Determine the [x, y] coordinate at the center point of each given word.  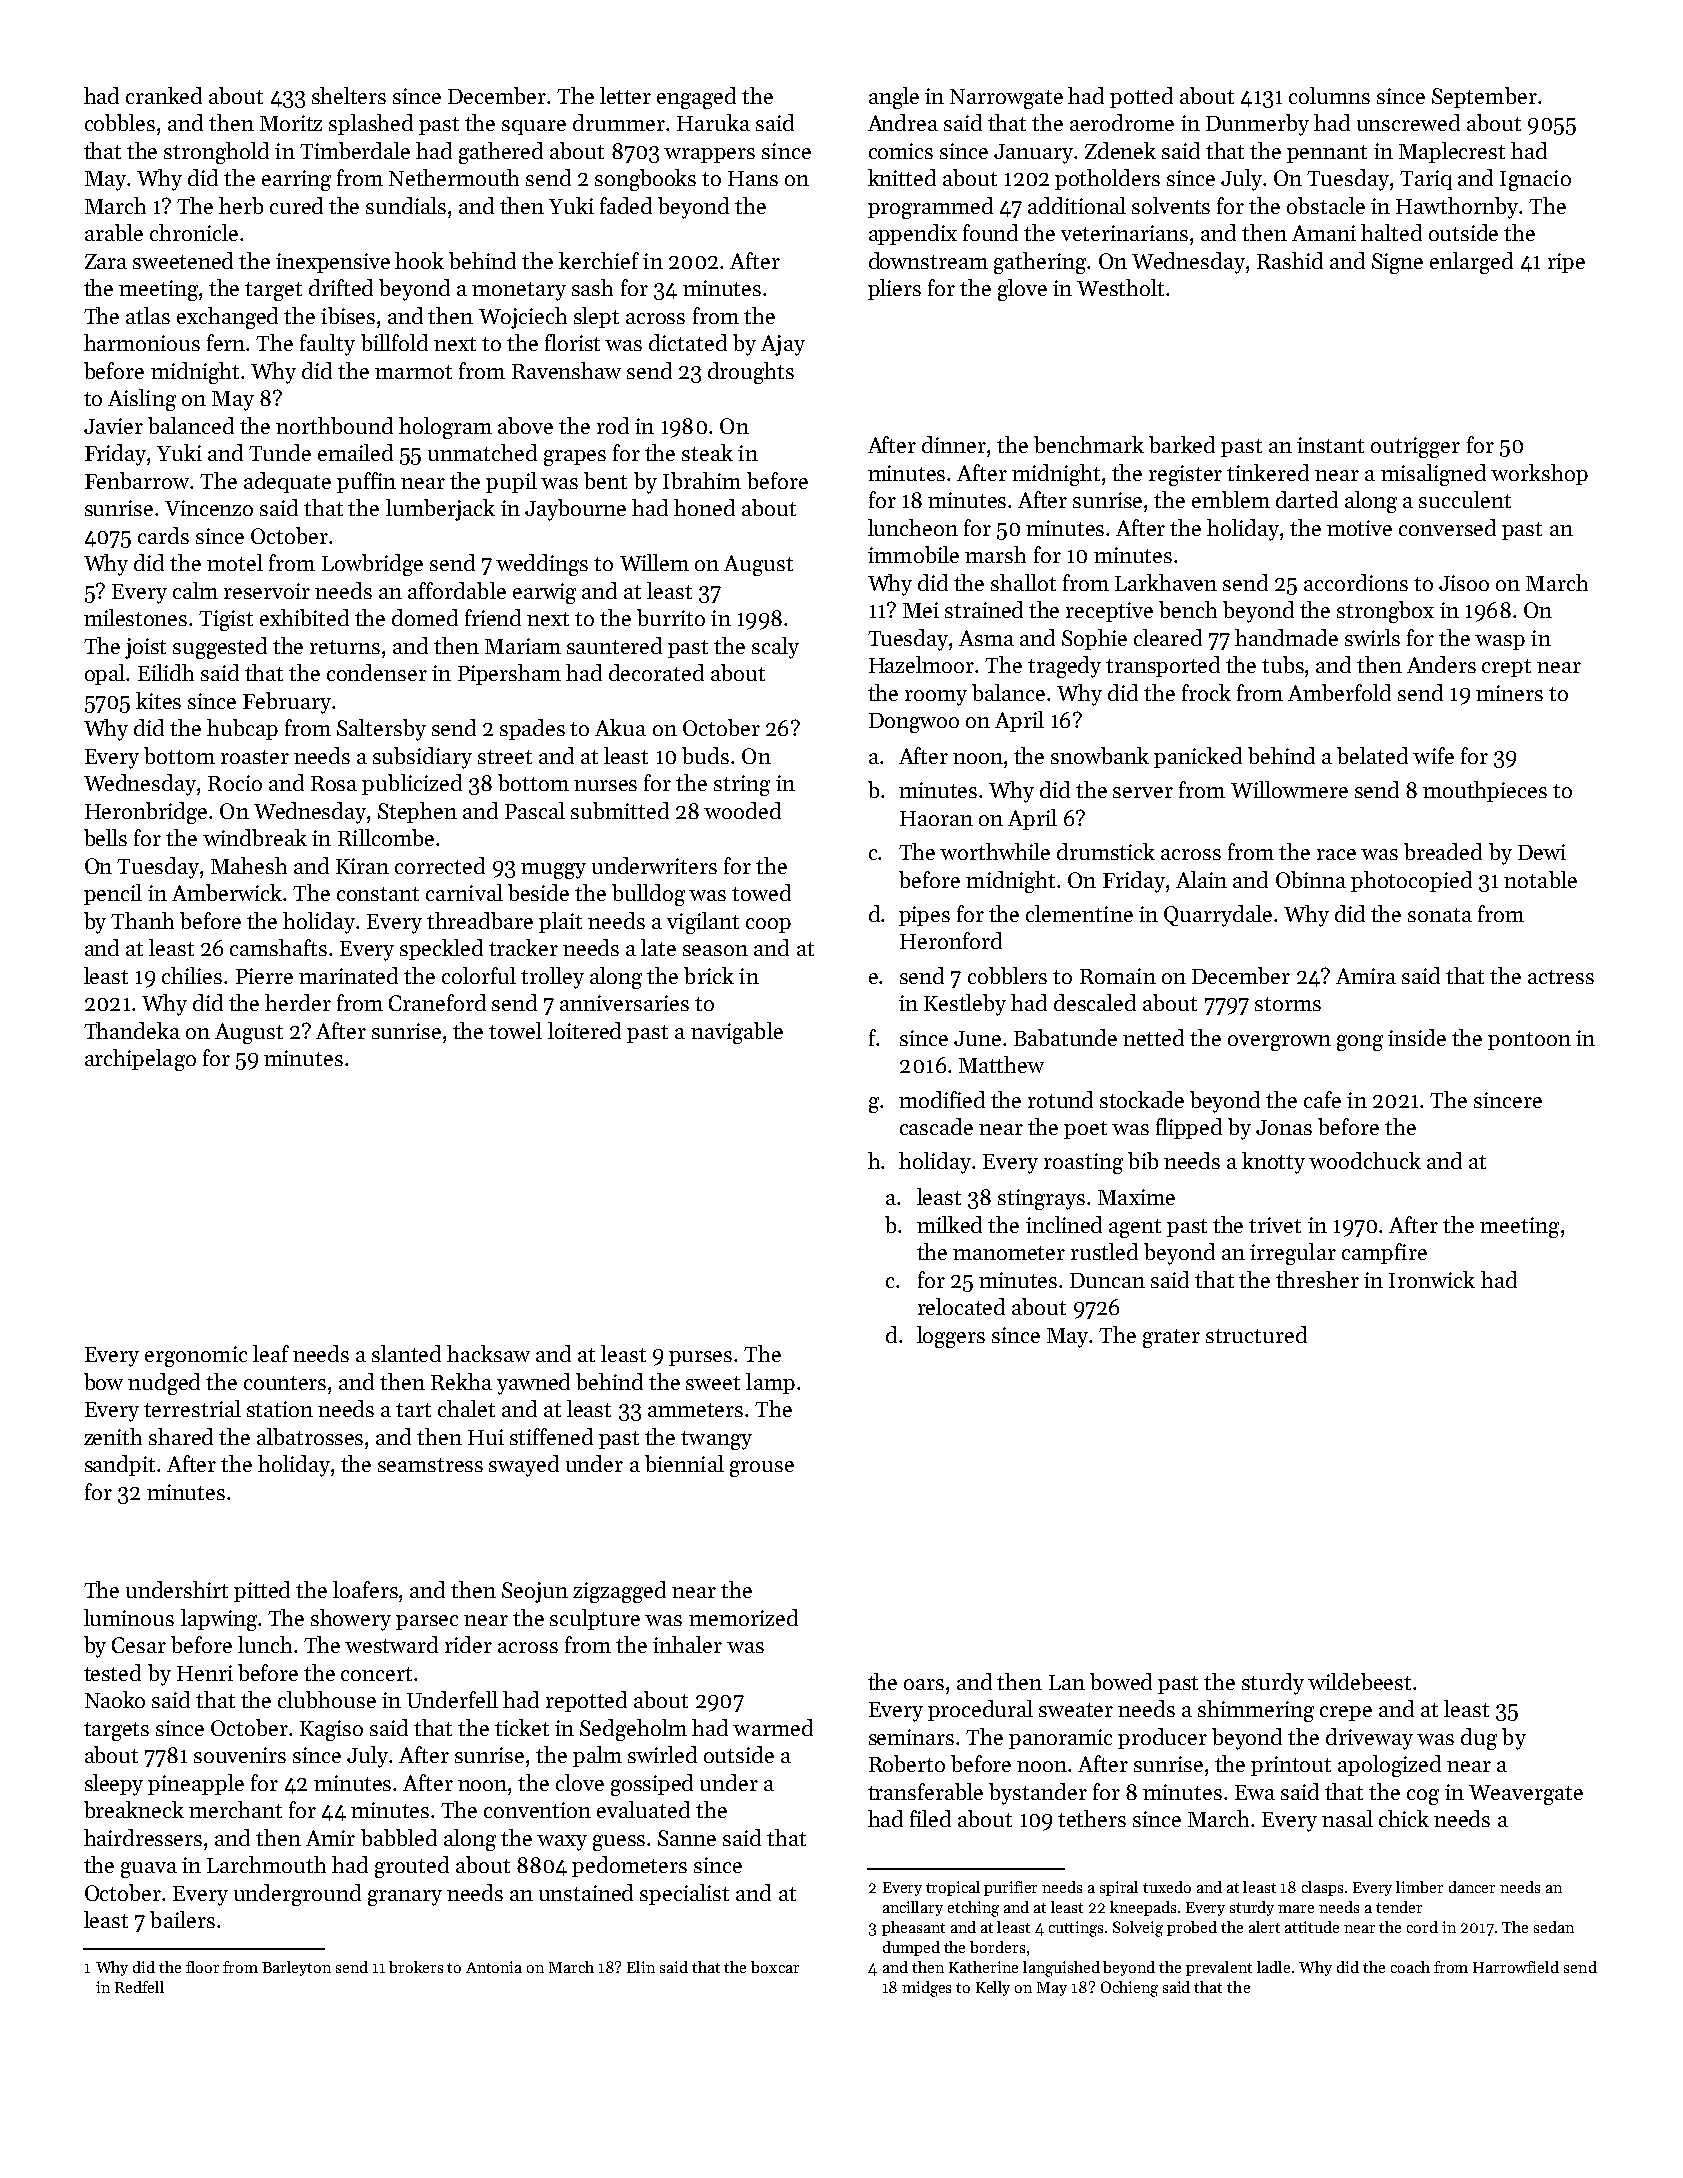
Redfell [139, 1987]
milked [949, 1224]
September [1484, 97]
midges [926, 1989]
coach [1410, 1967]
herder [298, 1002]
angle [894, 98]
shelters [349, 95]
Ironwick [1432, 1279]
